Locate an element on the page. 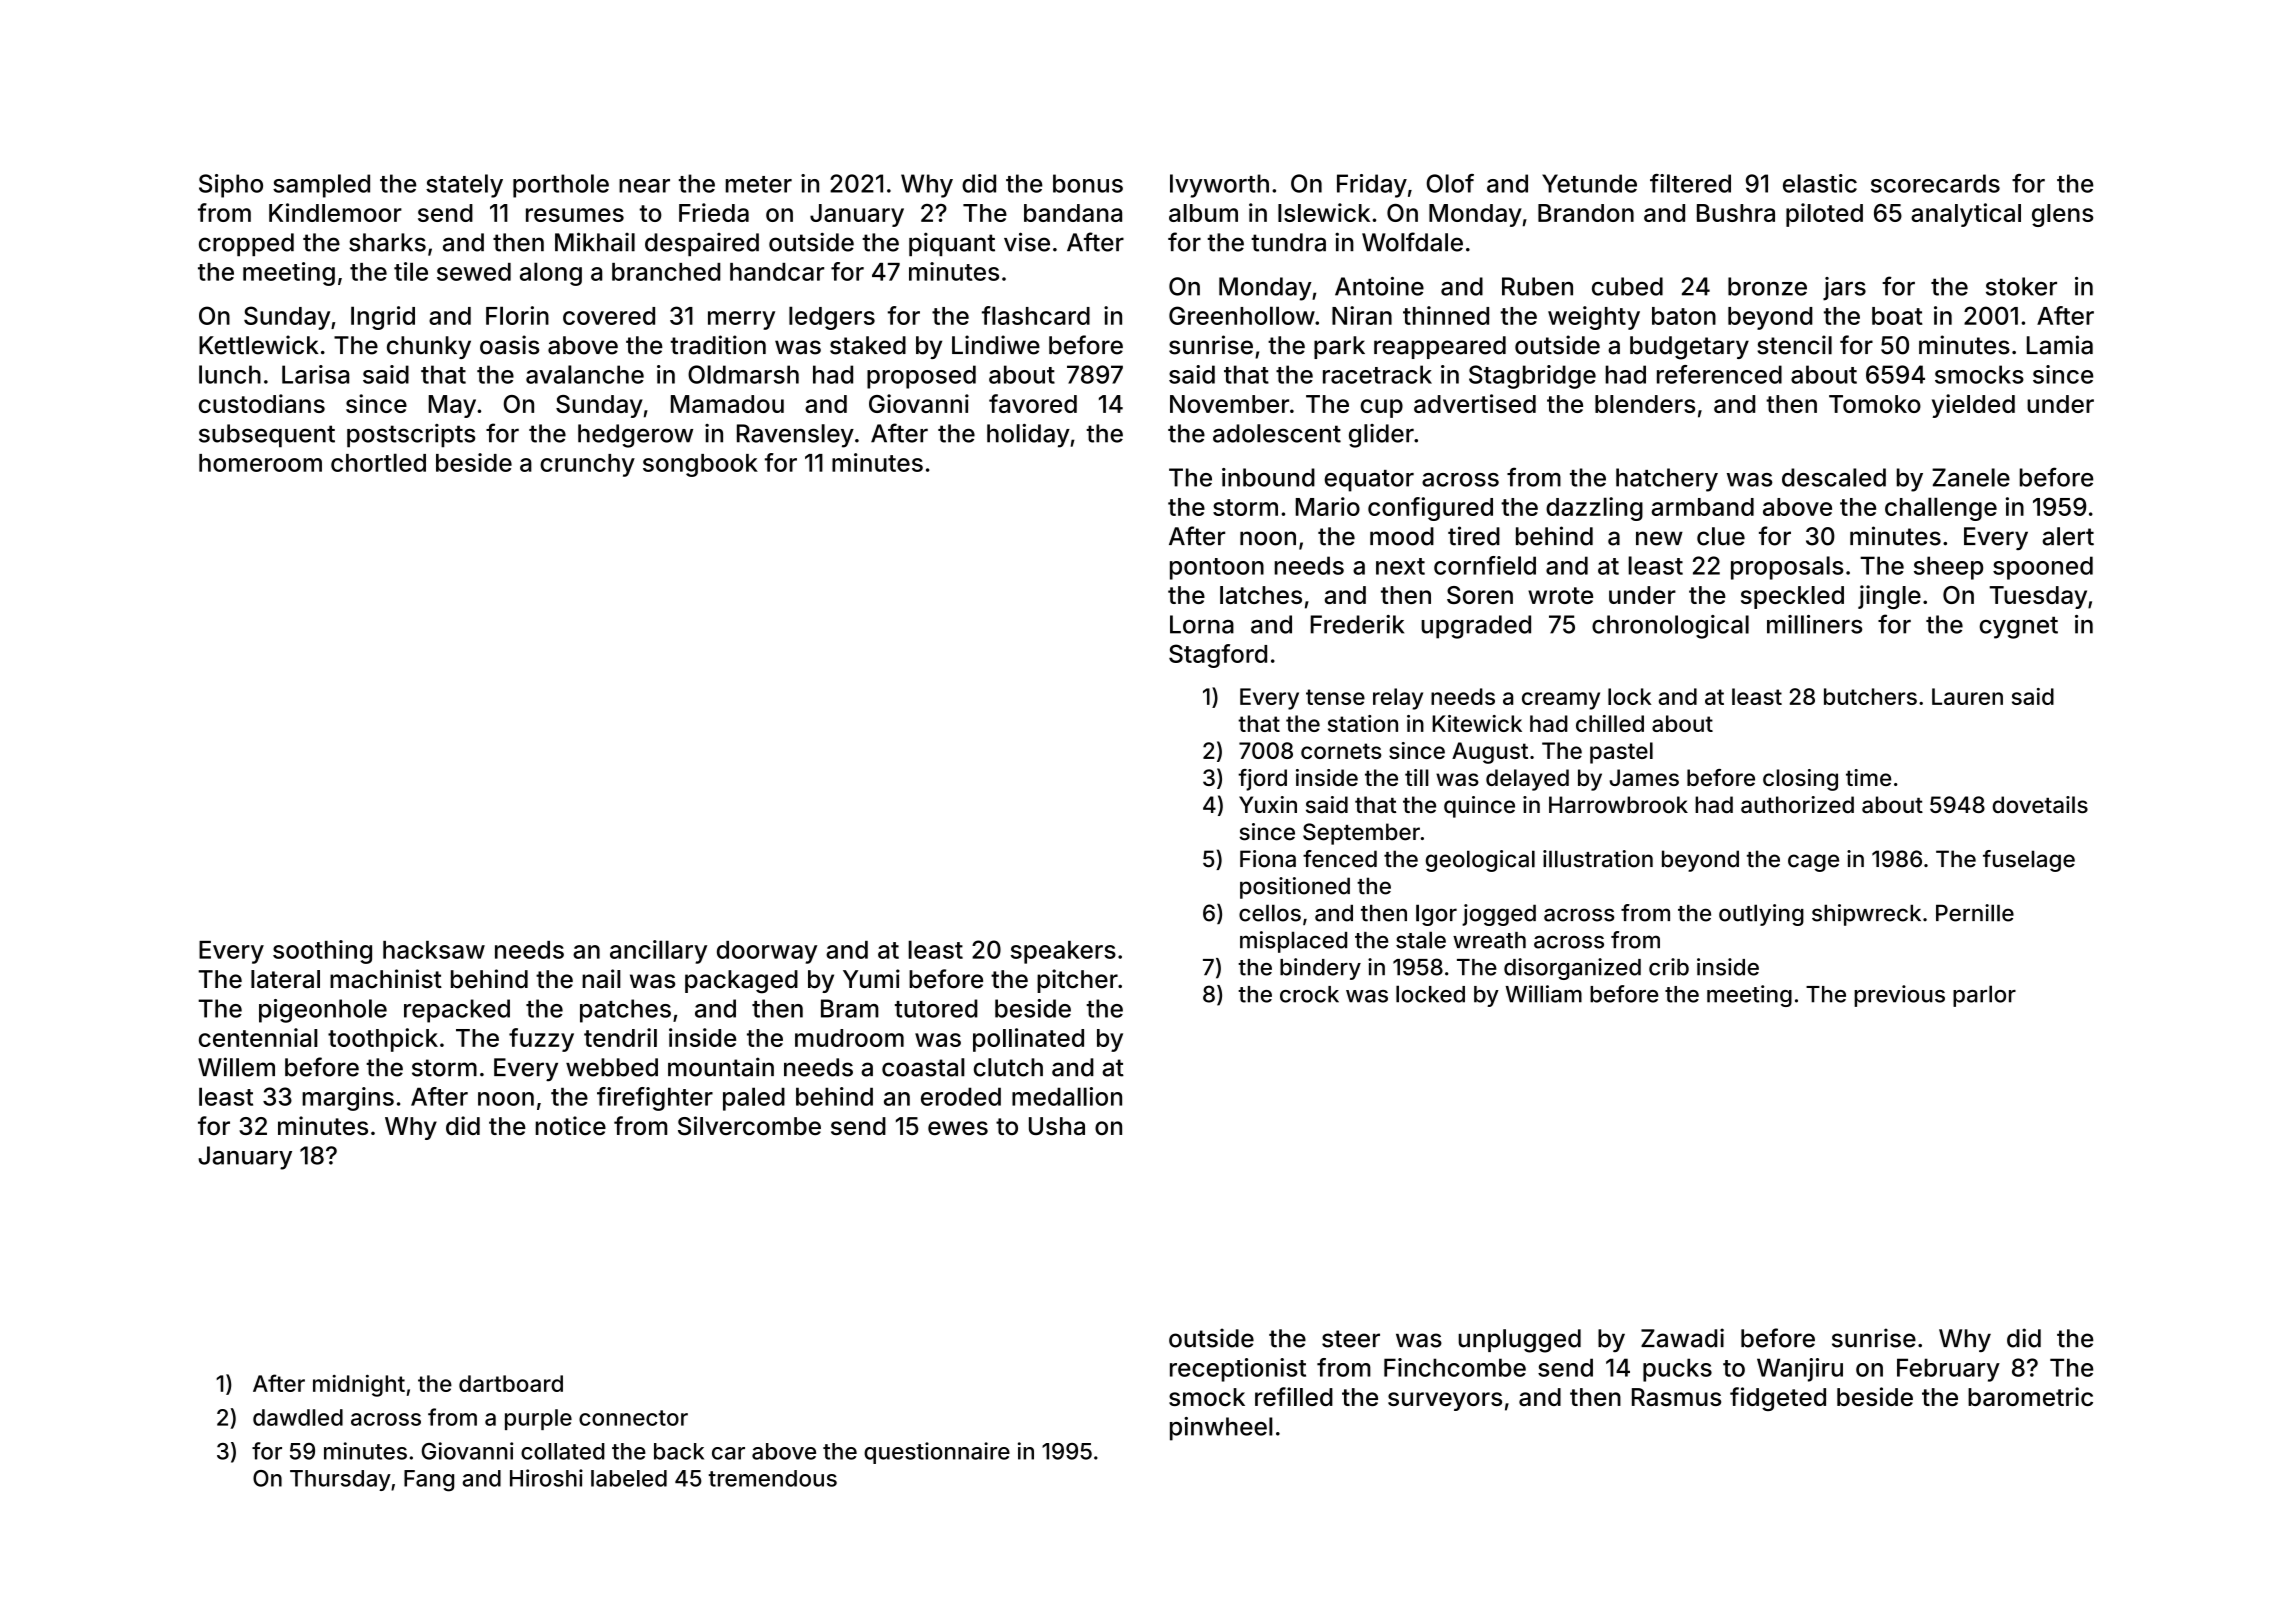 The height and width of the image is (1620, 2292). William is located at coordinates (1544, 994).
